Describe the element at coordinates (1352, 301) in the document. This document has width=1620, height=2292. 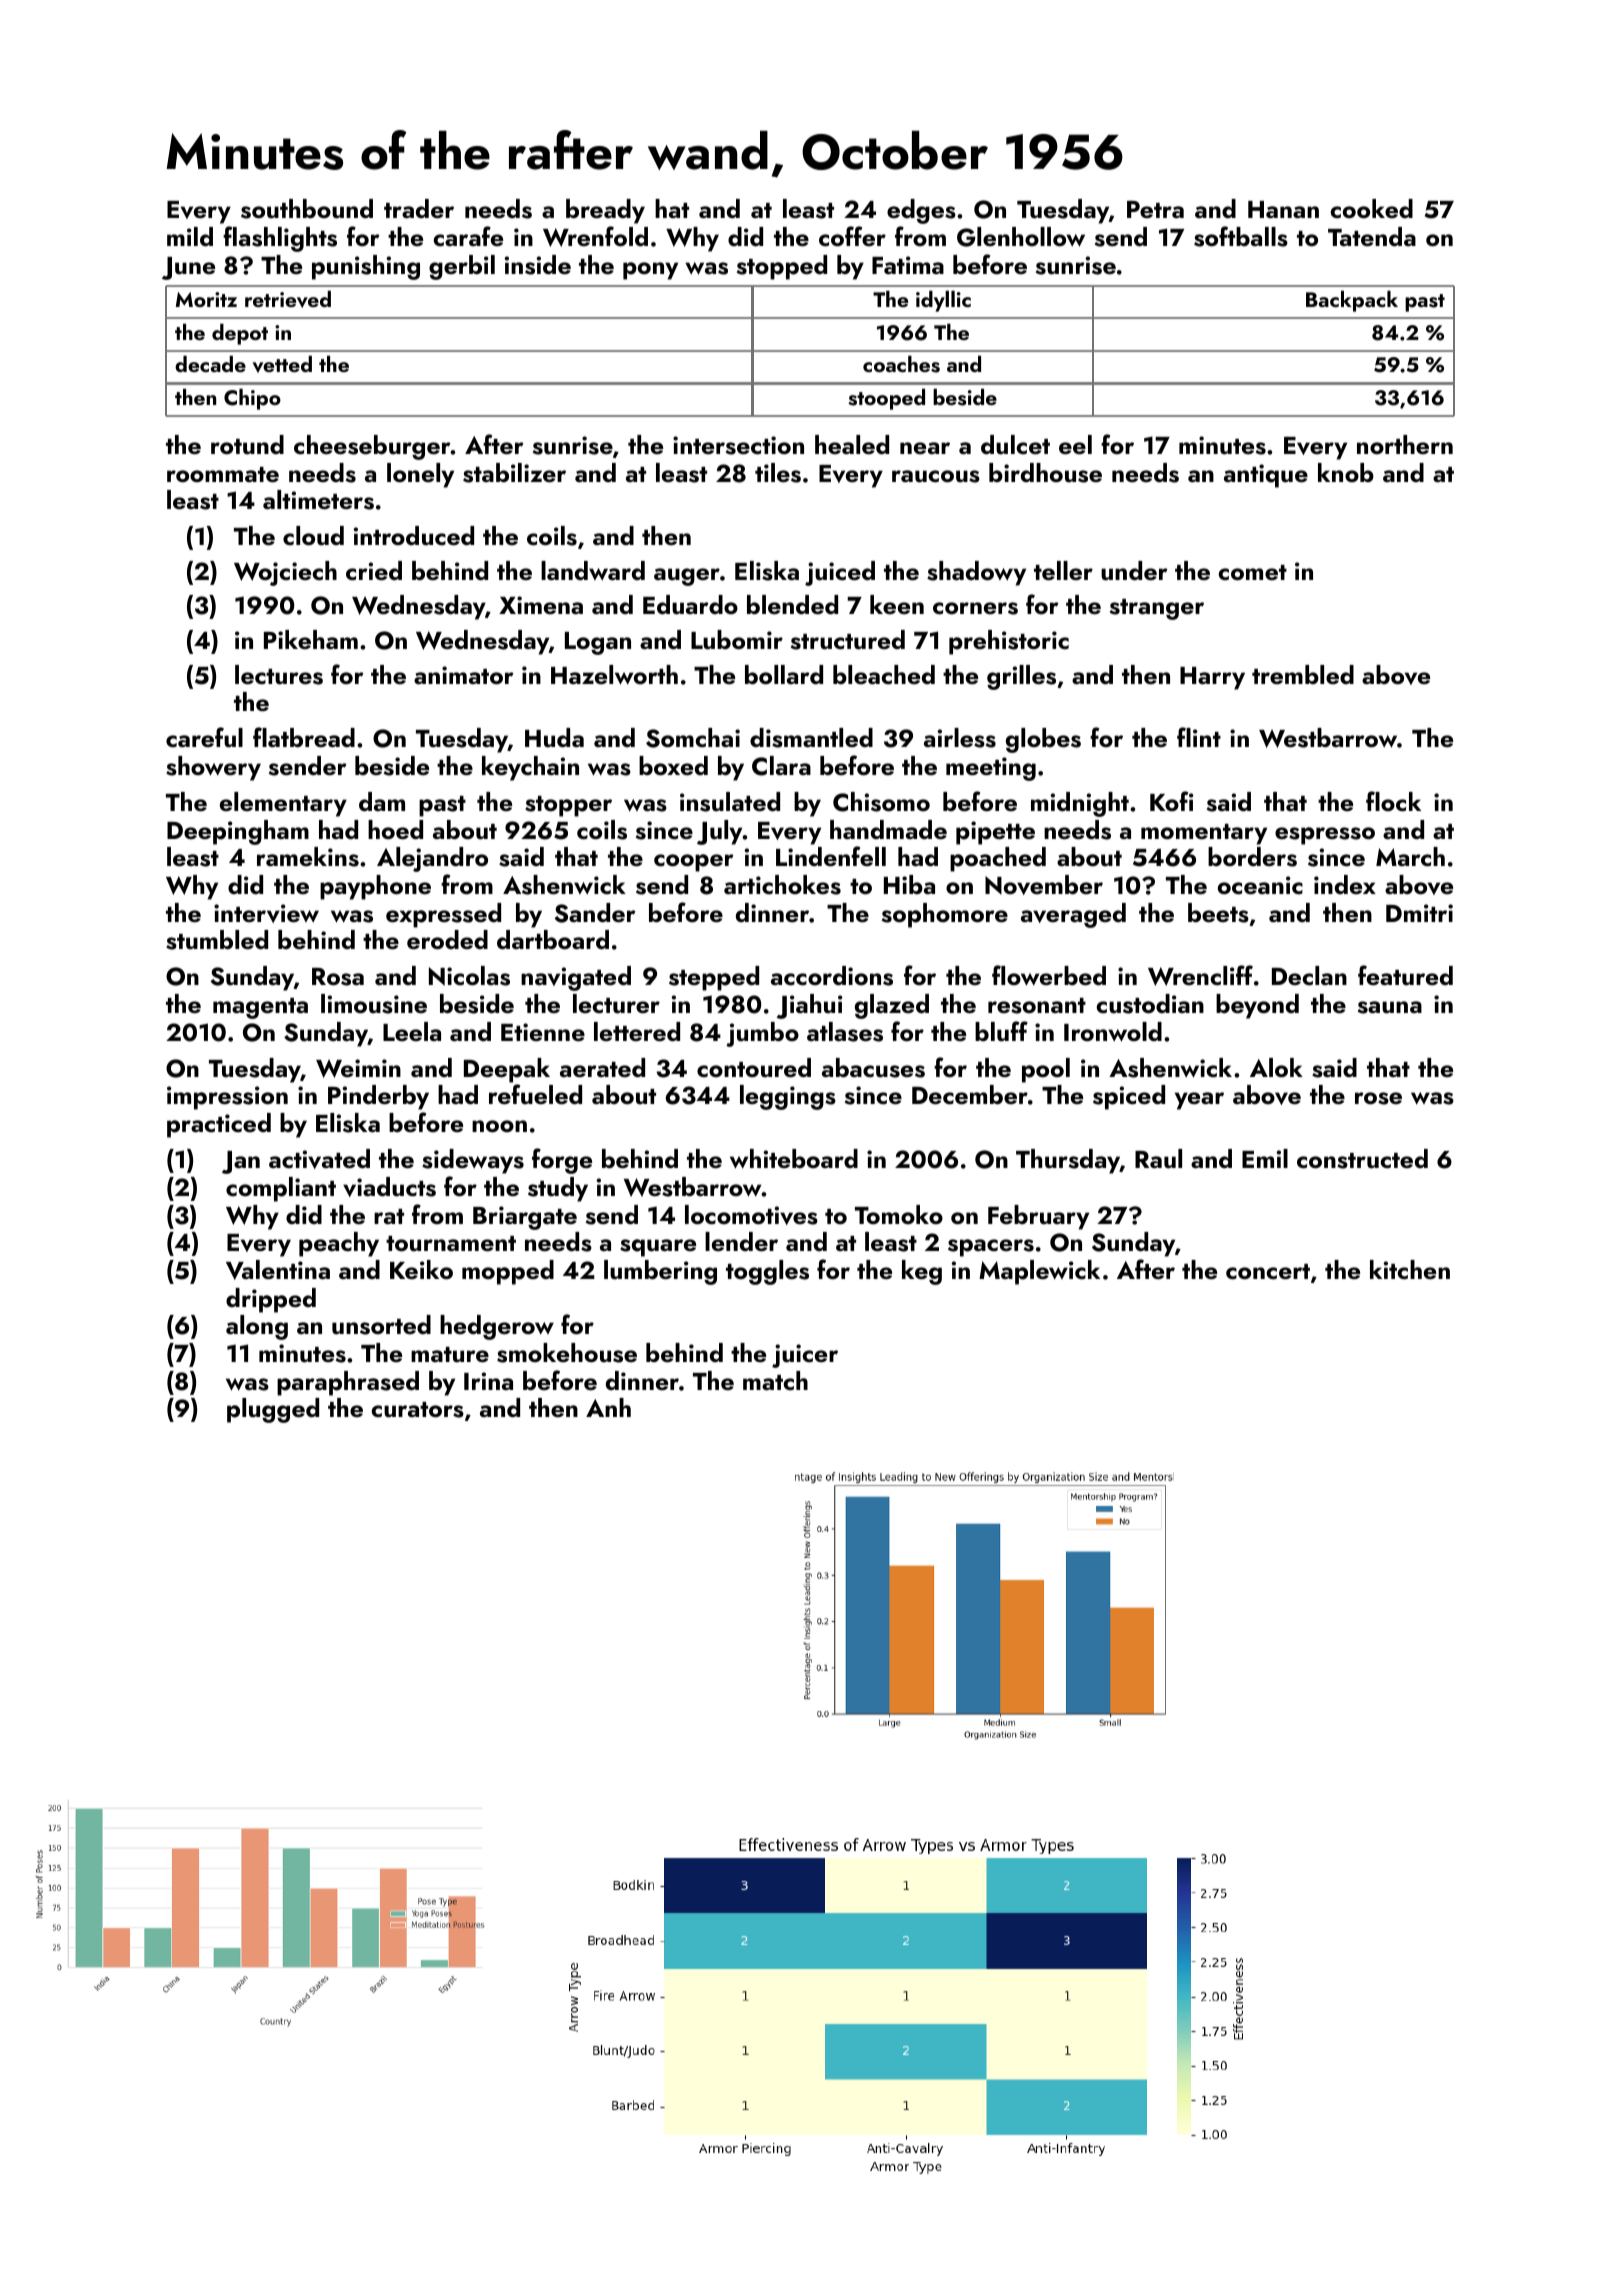
I see `Backpack` at that location.
